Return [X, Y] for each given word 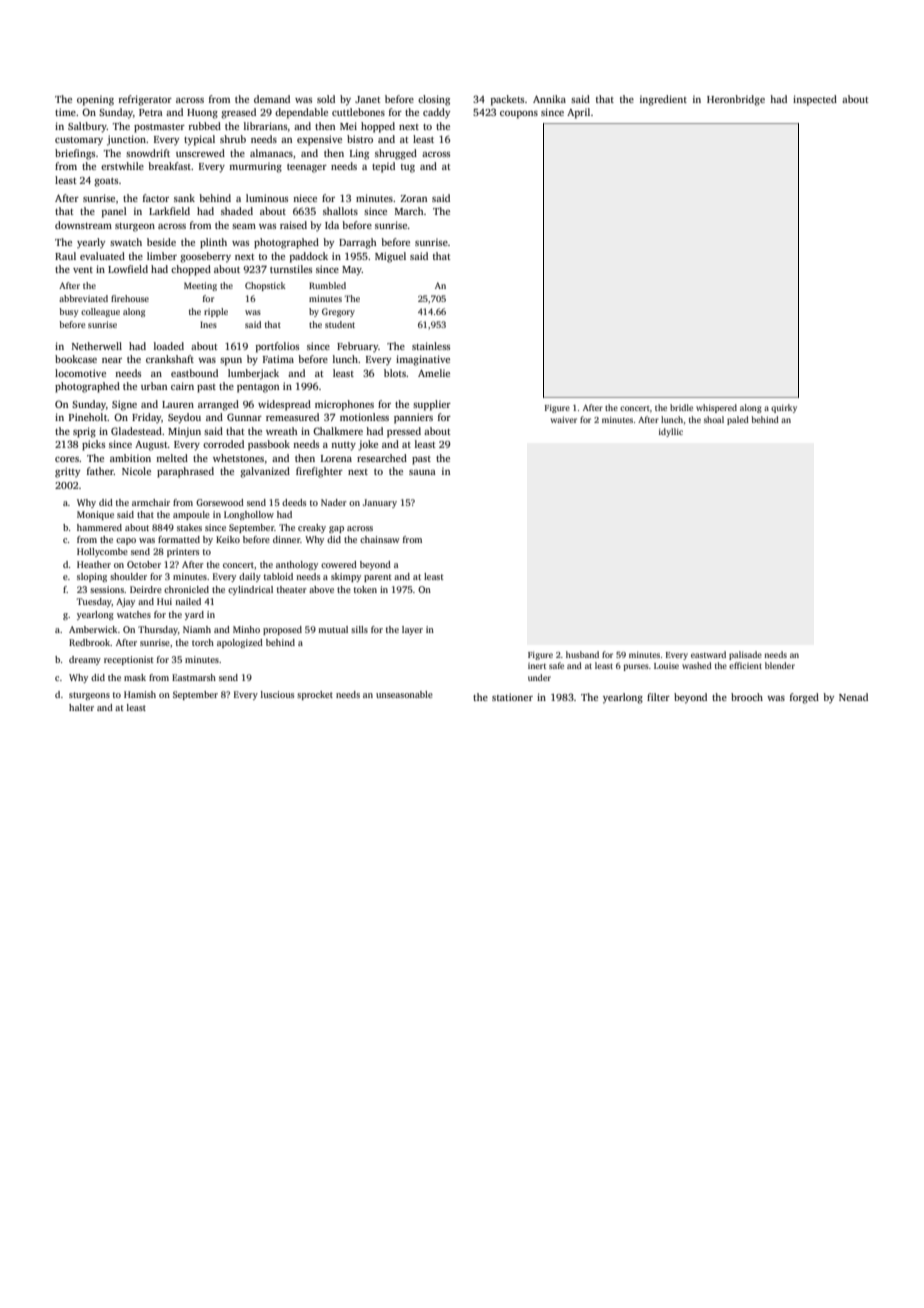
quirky [784, 408]
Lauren [178, 404]
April [578, 113]
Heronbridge [736, 100]
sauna [422, 472]
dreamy [85, 660]
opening [95, 100]
